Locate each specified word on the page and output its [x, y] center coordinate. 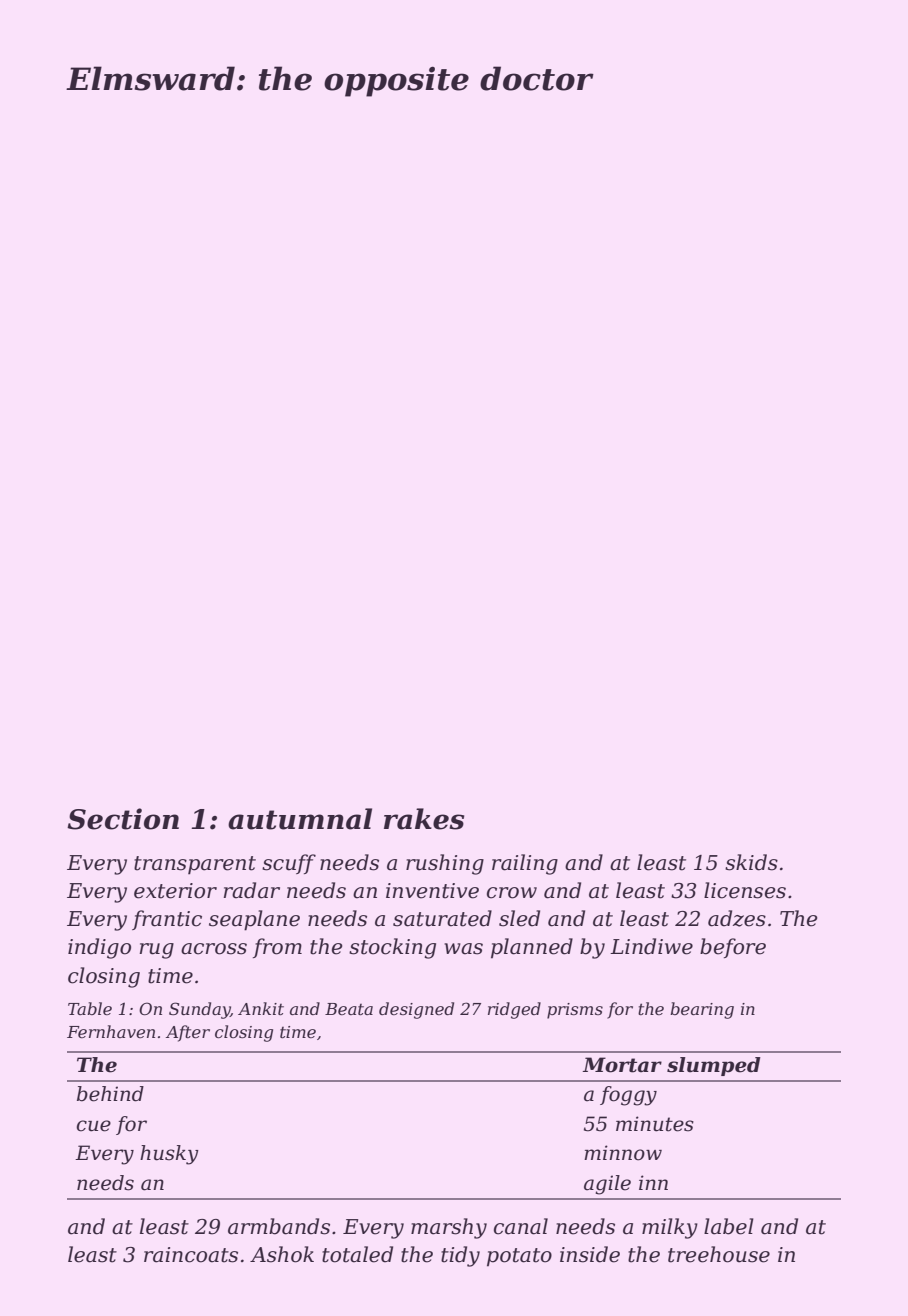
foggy [628, 1096]
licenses [745, 890]
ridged [514, 1010]
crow [512, 893]
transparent [195, 865]
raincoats [191, 1255]
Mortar [622, 1065]
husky [169, 1155]
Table [90, 1008]
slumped [714, 1066]
